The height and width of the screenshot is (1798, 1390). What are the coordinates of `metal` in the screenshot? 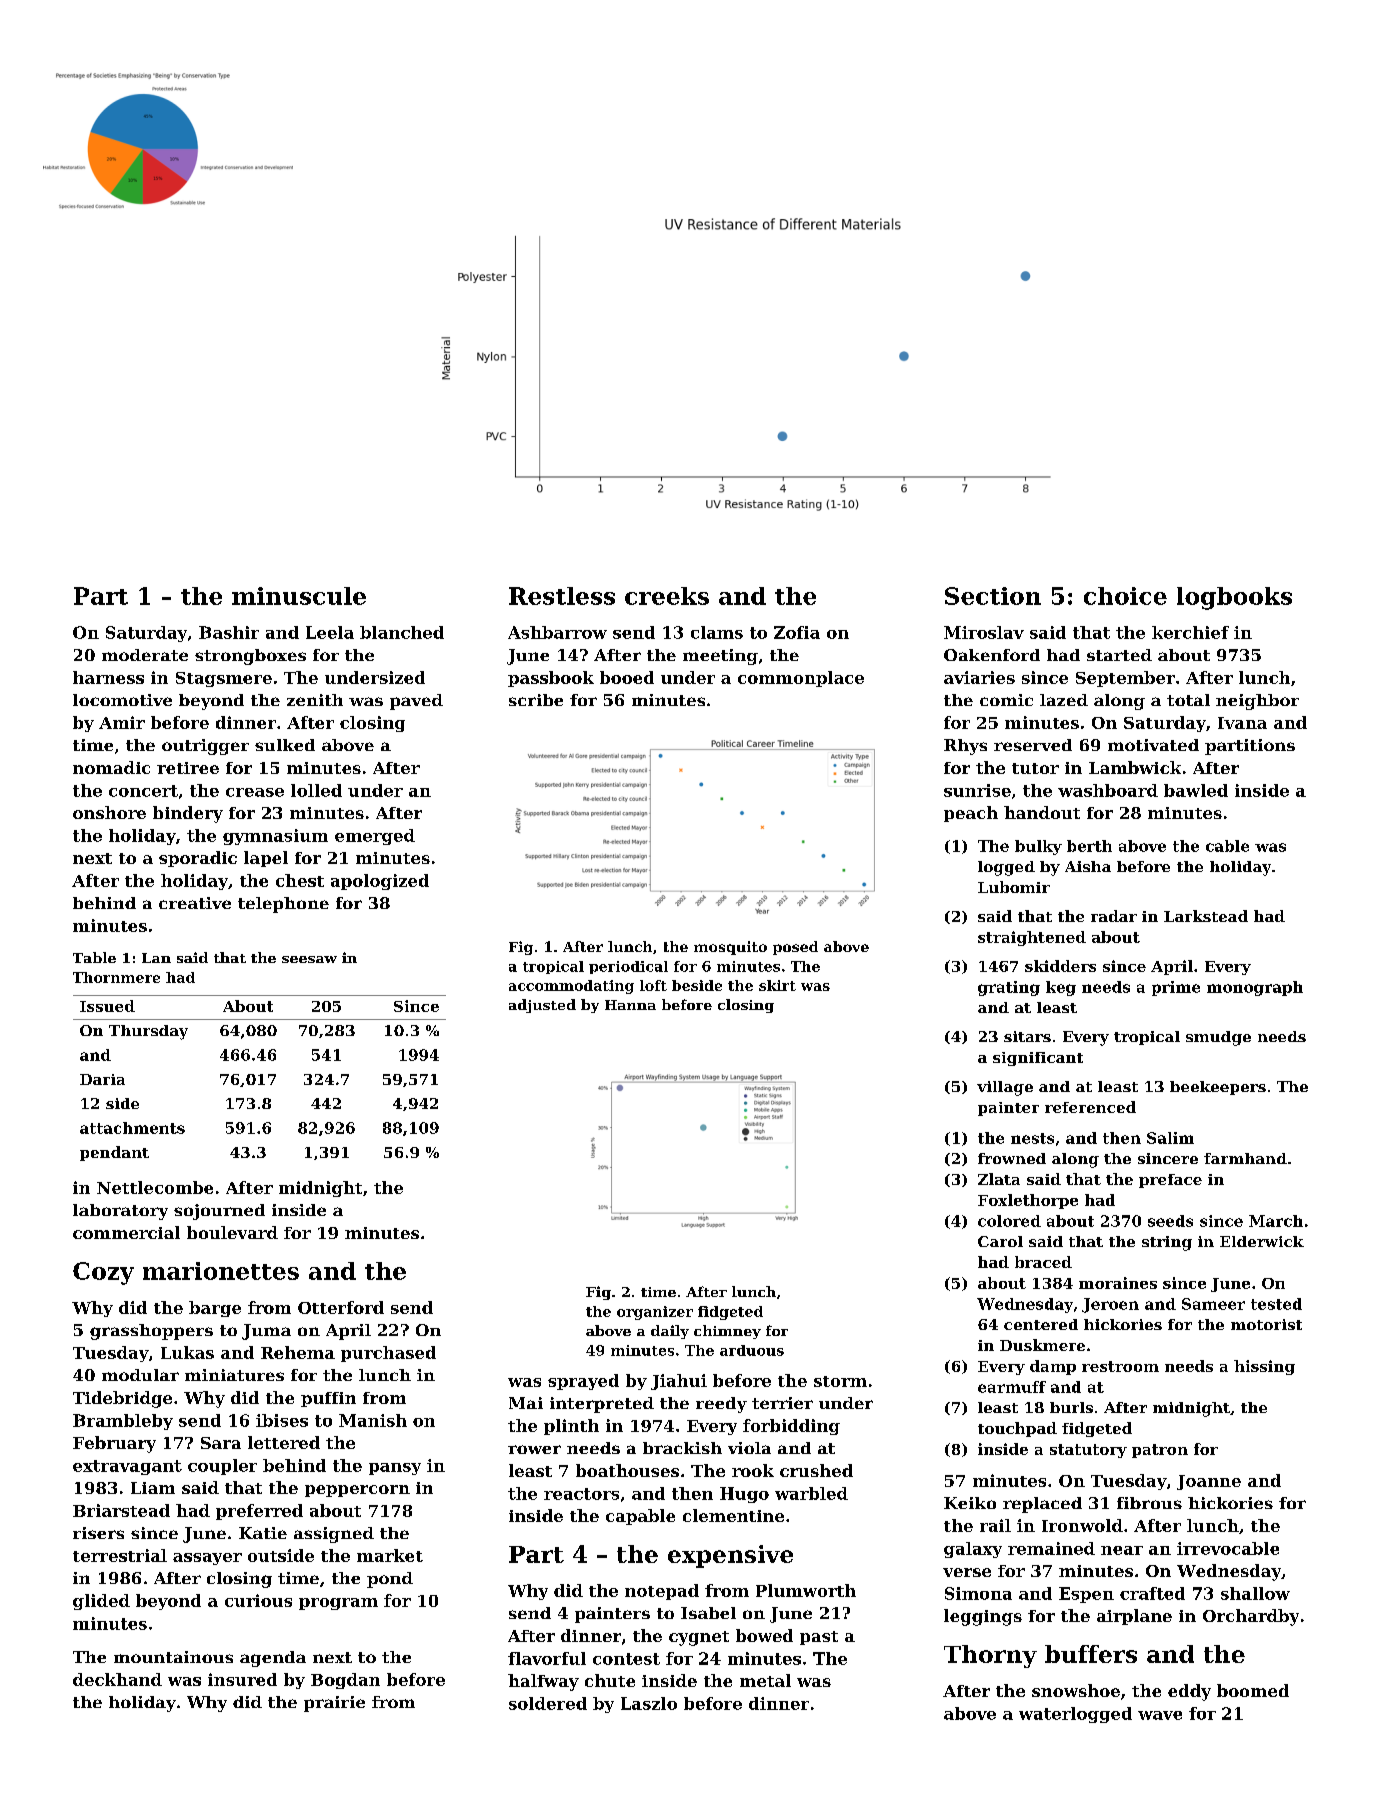 It's located at (765, 1680).
